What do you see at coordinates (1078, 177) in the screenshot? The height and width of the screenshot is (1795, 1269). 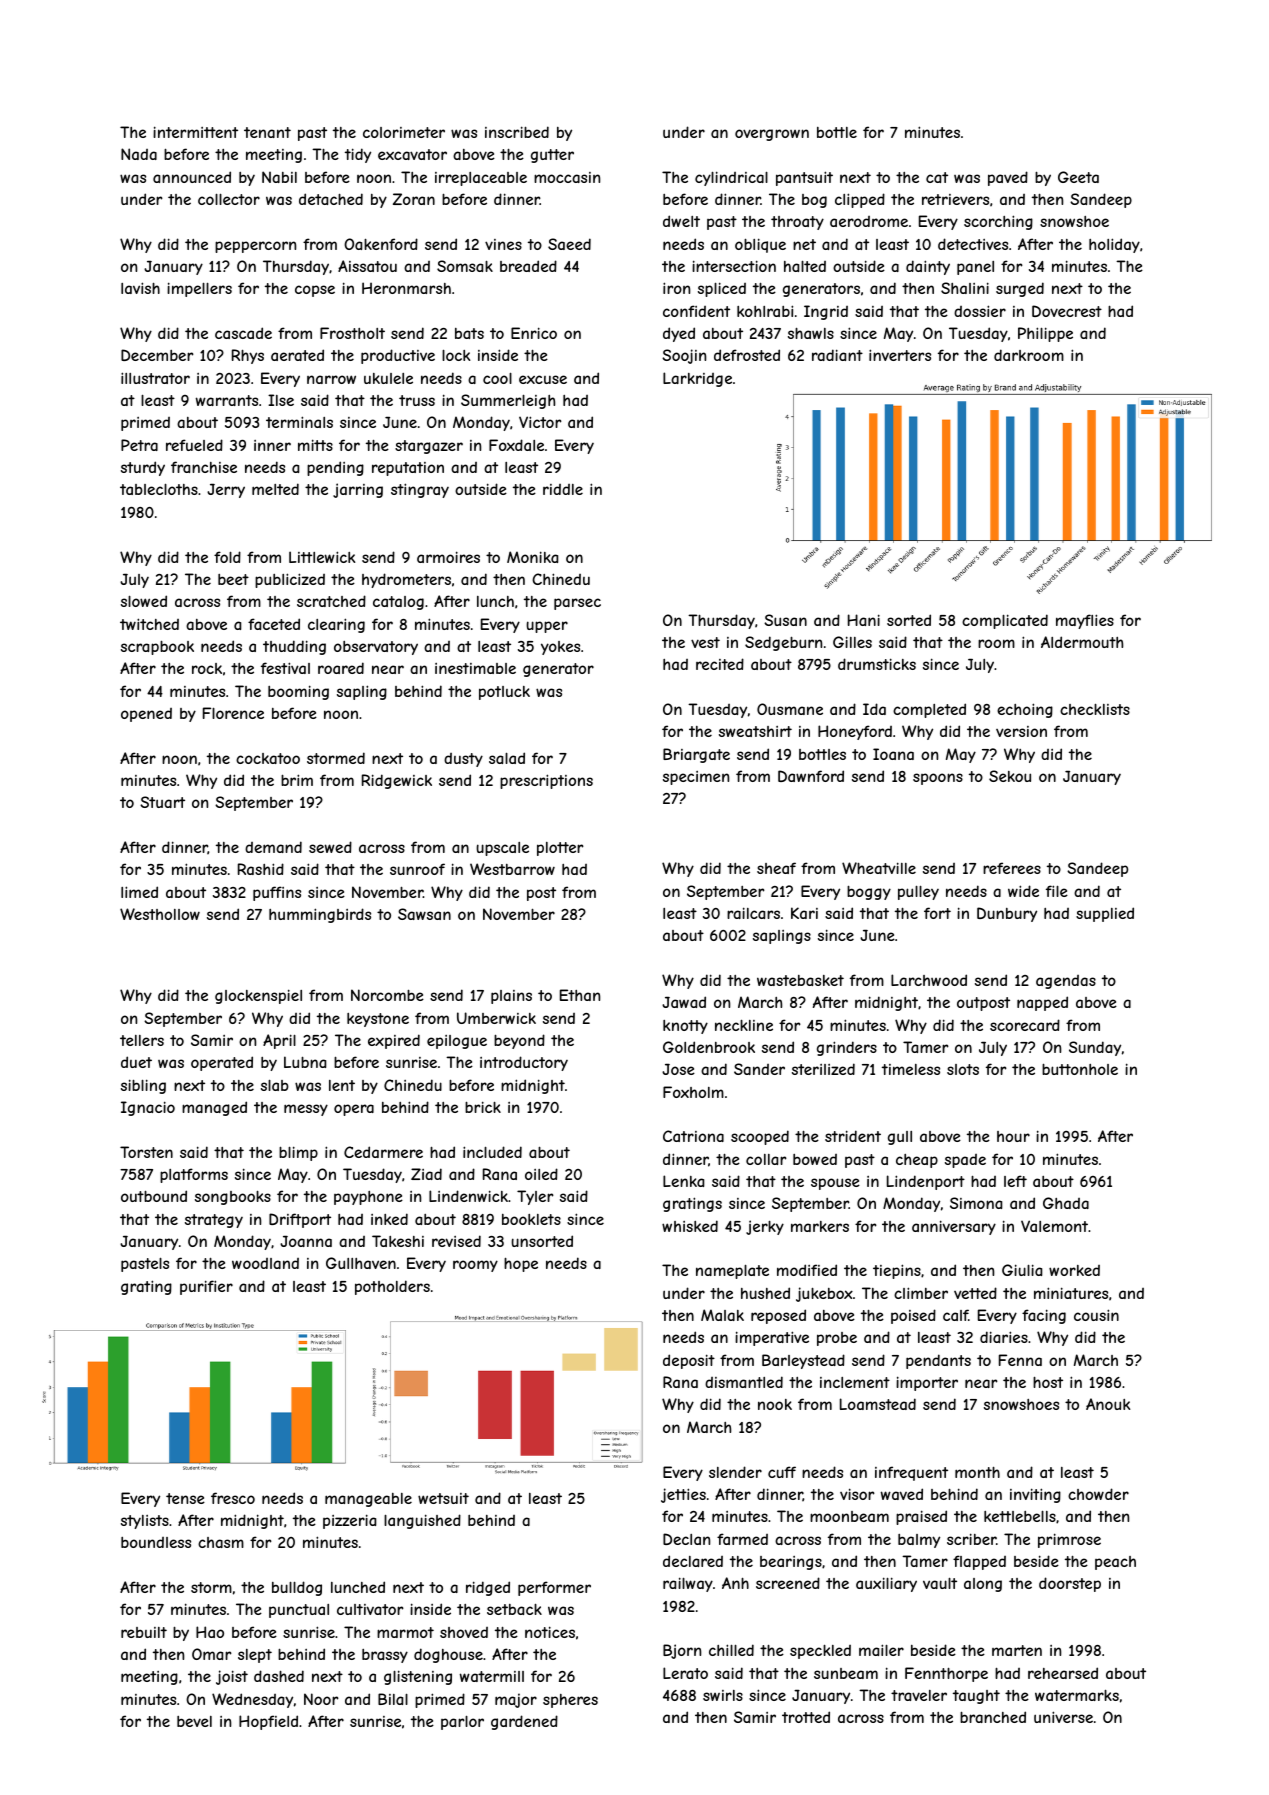 I see `Geeta` at bounding box center [1078, 177].
